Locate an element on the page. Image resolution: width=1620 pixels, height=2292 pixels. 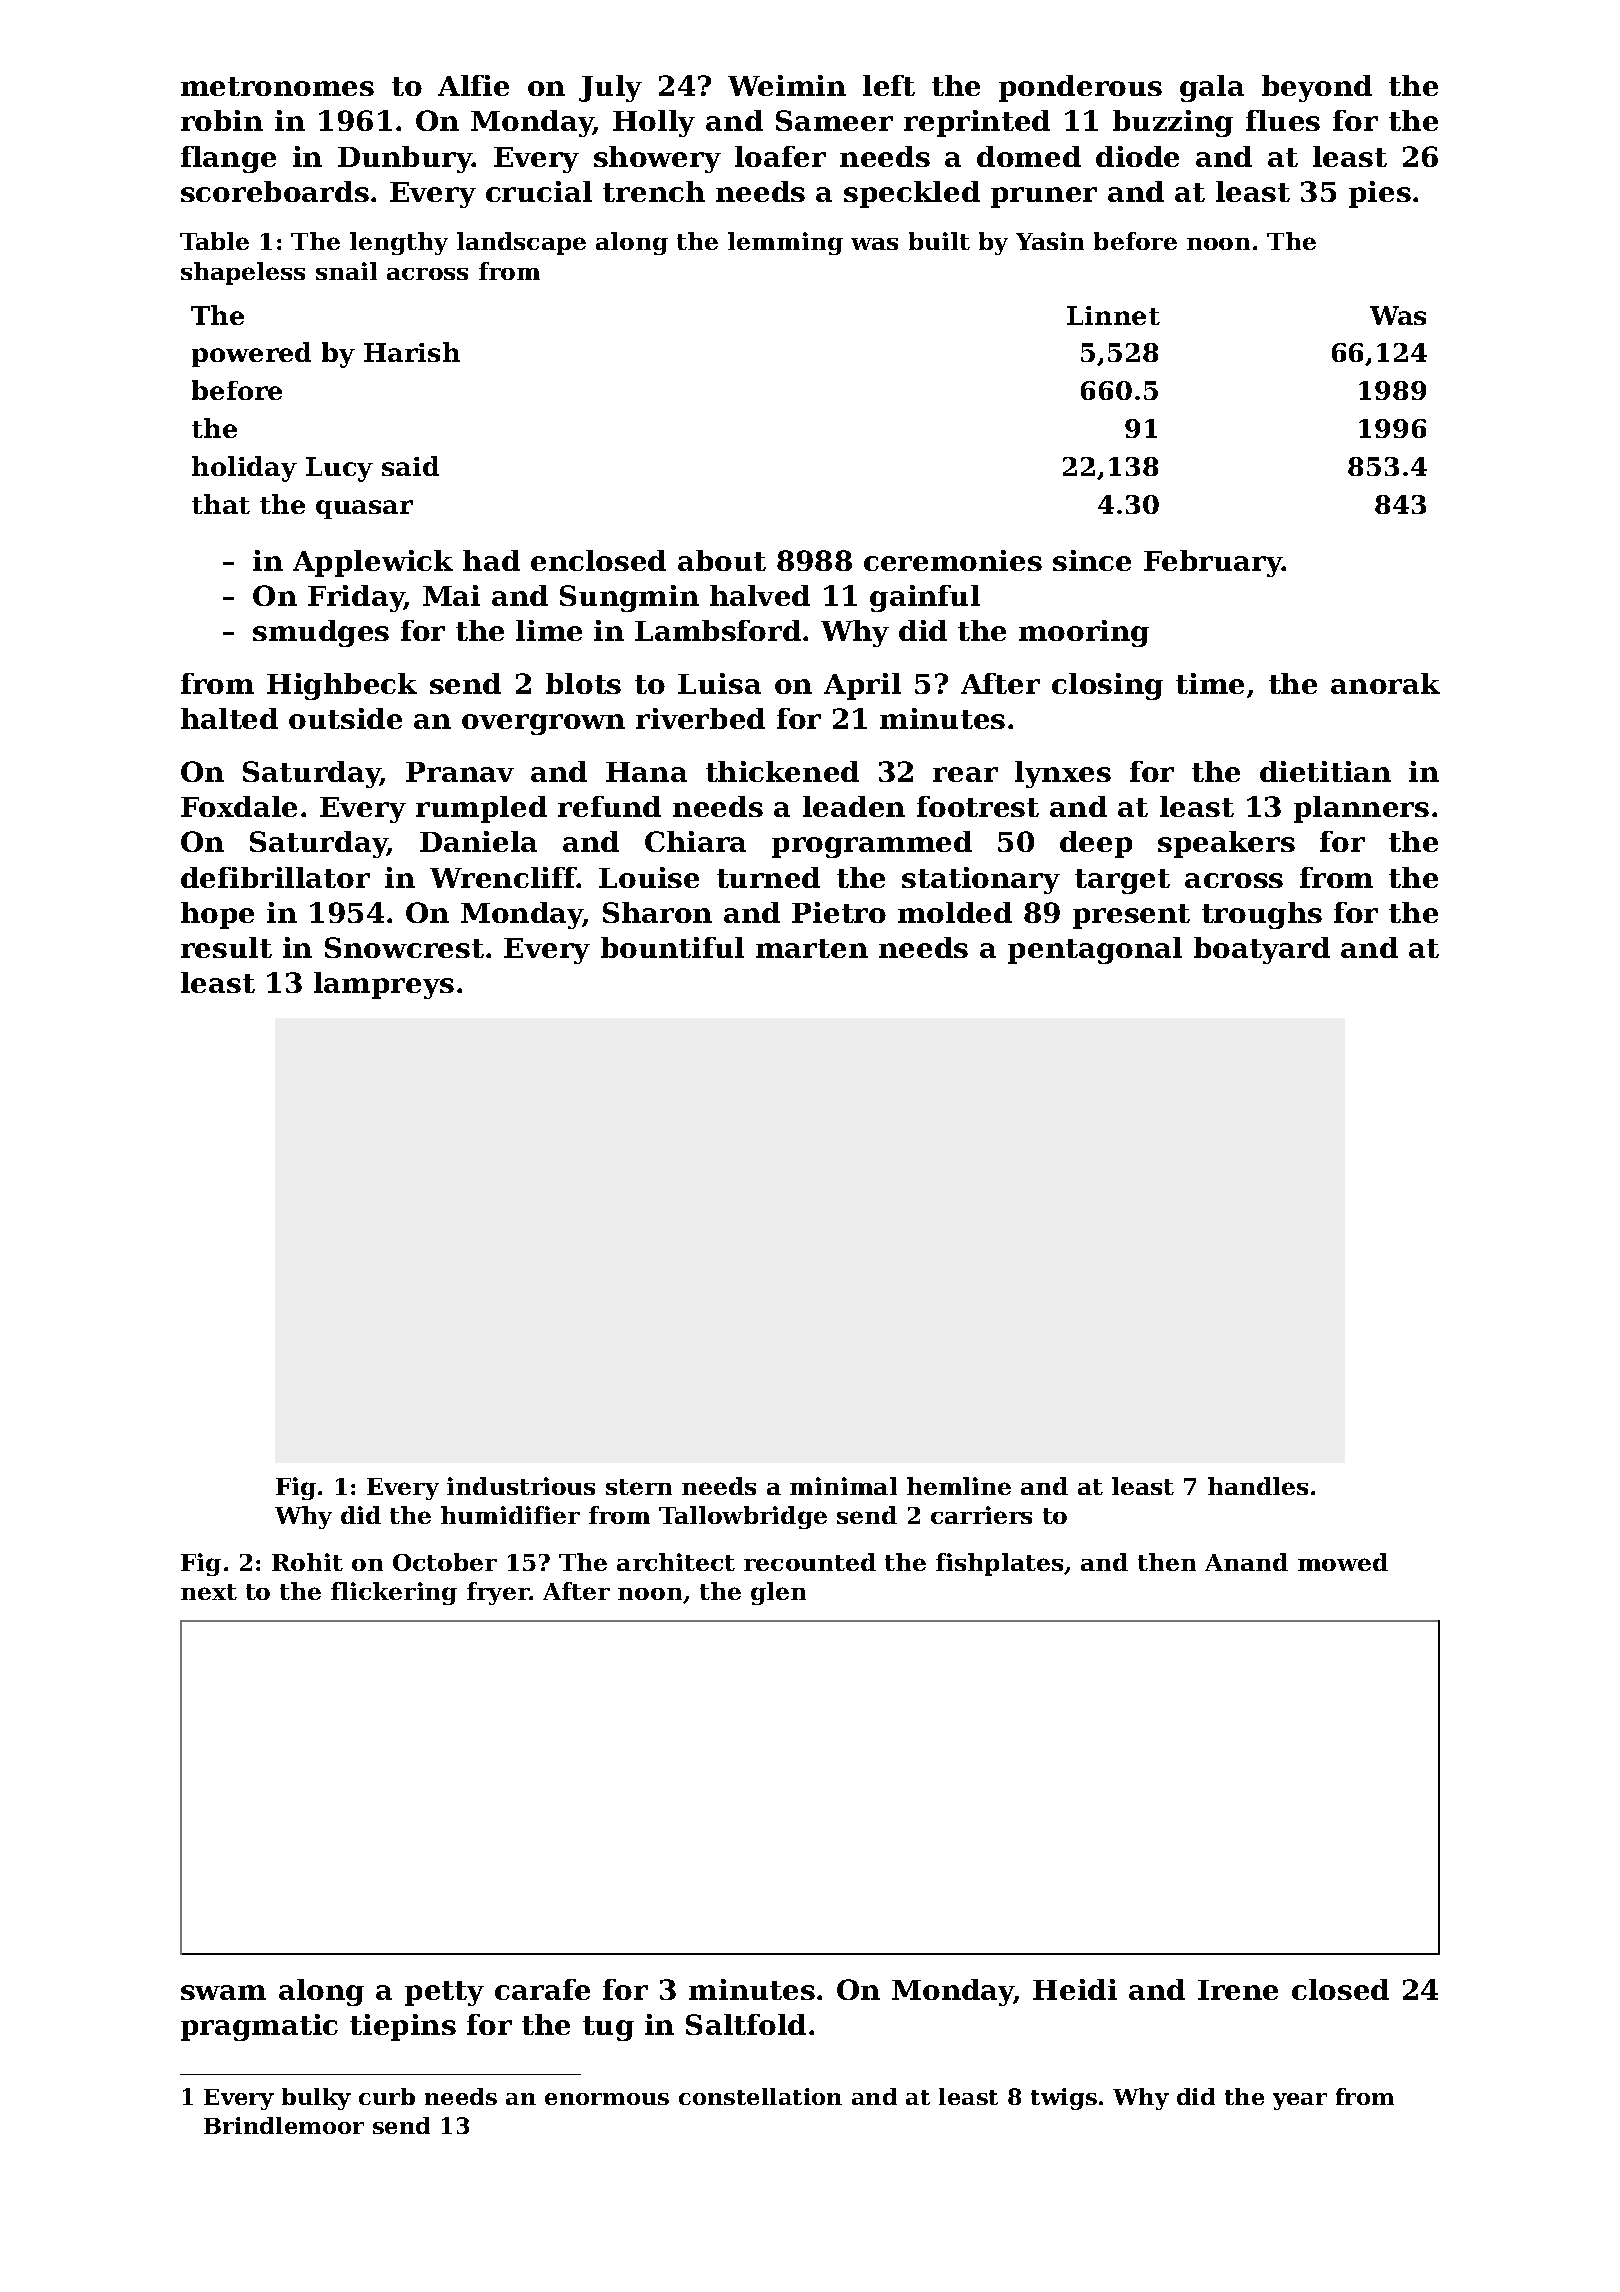
mowed is located at coordinates (1343, 1562).
